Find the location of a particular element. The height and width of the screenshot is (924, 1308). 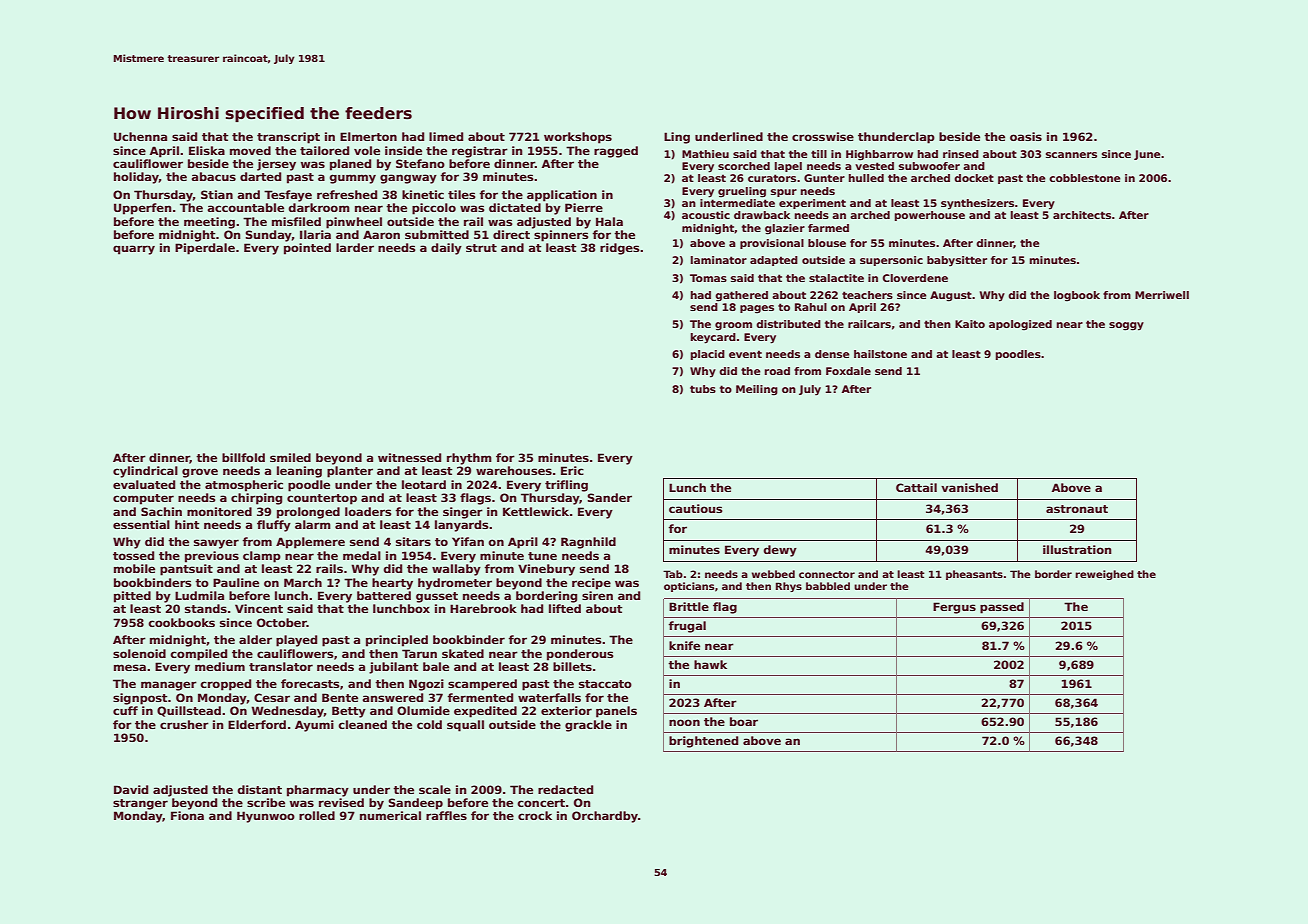

David is located at coordinates (131, 789).
